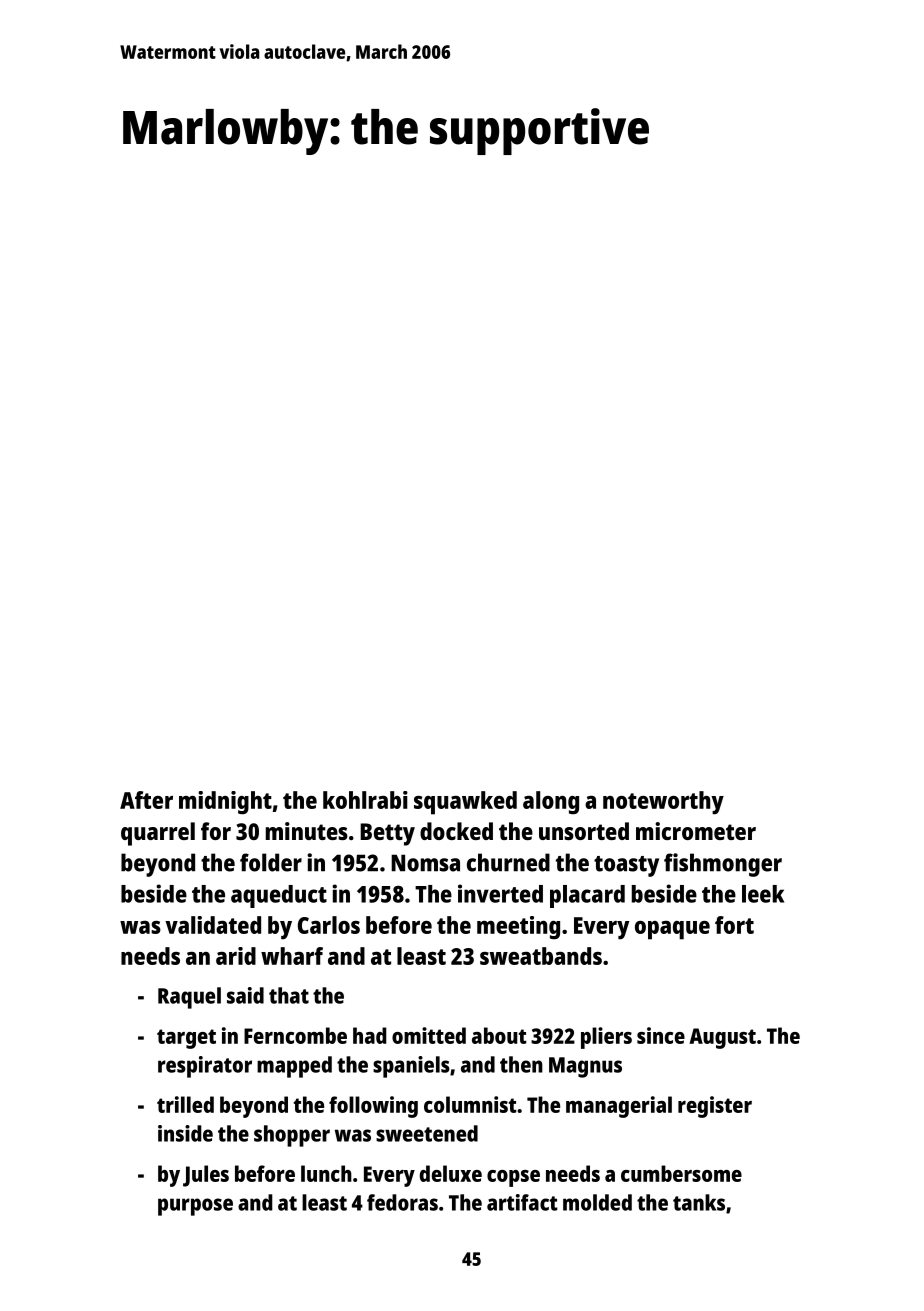 This page has height=1311, width=924. Describe the element at coordinates (451, 1173) in the page. I see `deluxe` at that location.
